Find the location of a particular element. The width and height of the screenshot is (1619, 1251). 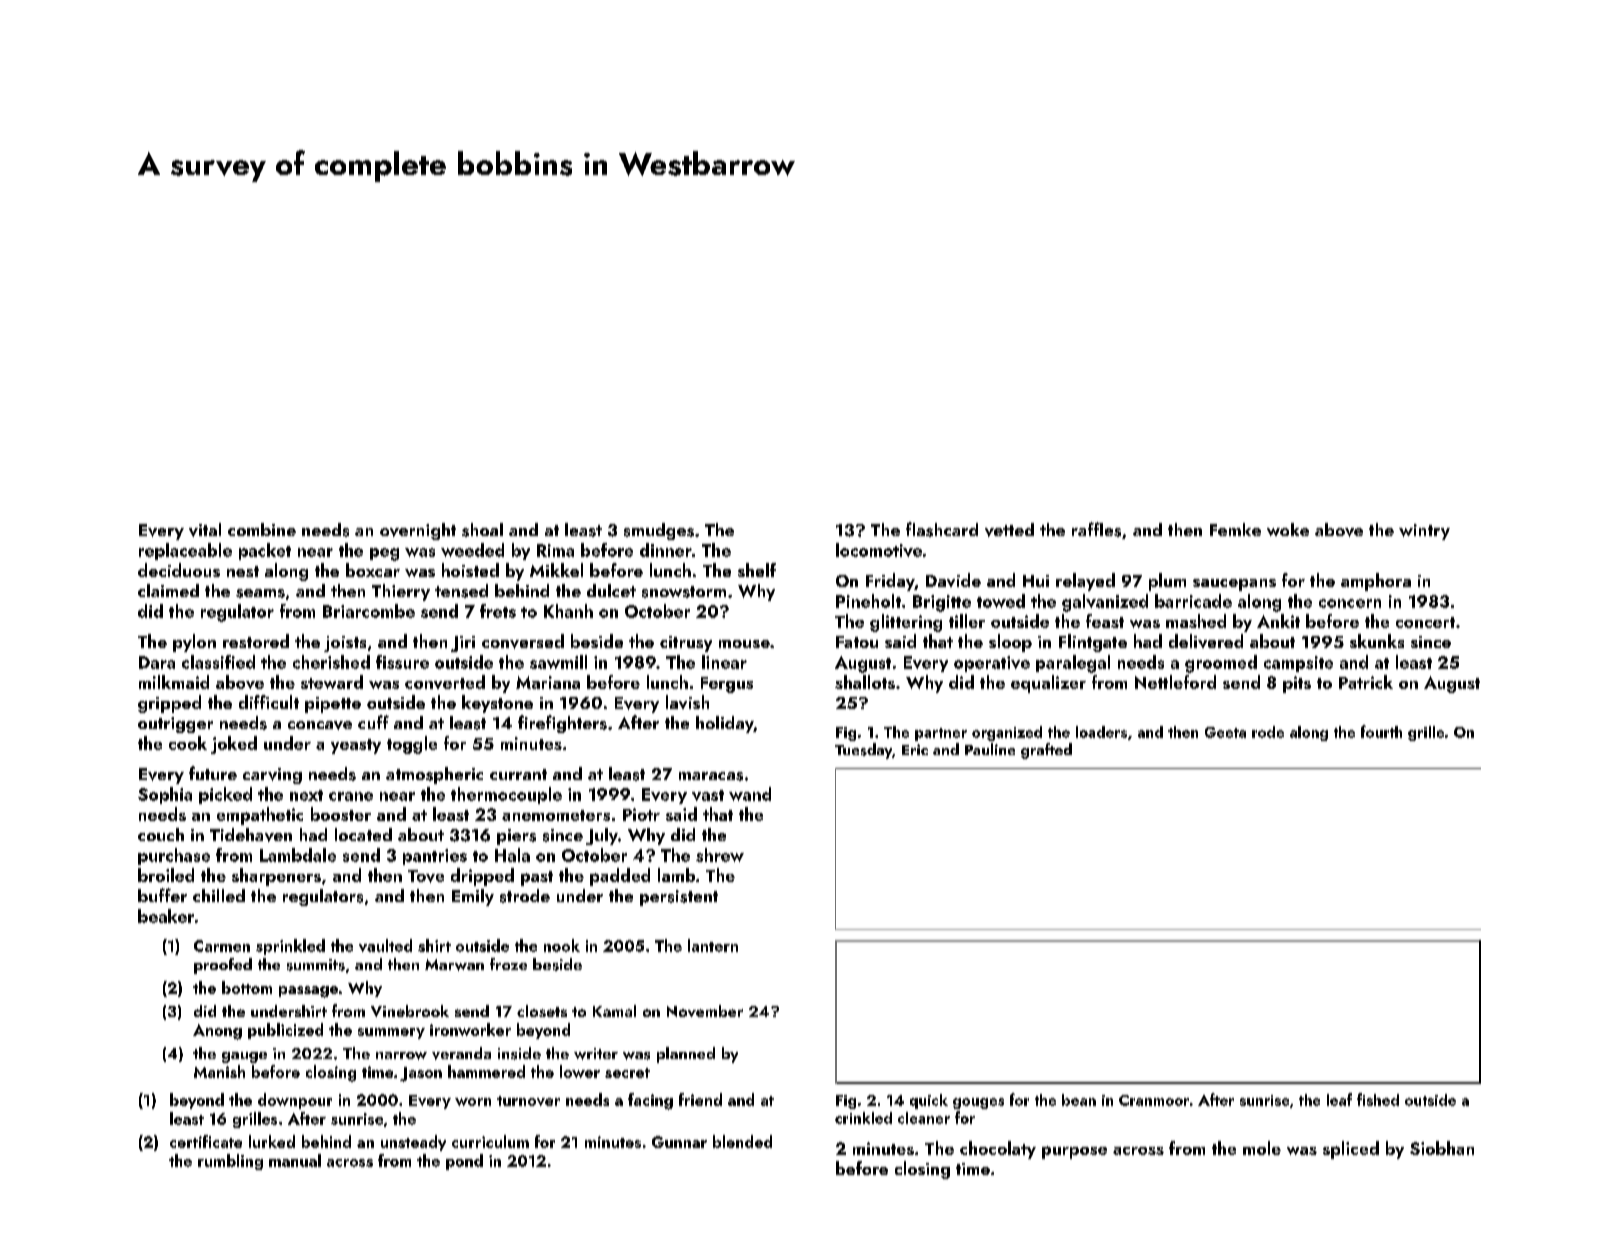

quick is located at coordinates (929, 1101).
